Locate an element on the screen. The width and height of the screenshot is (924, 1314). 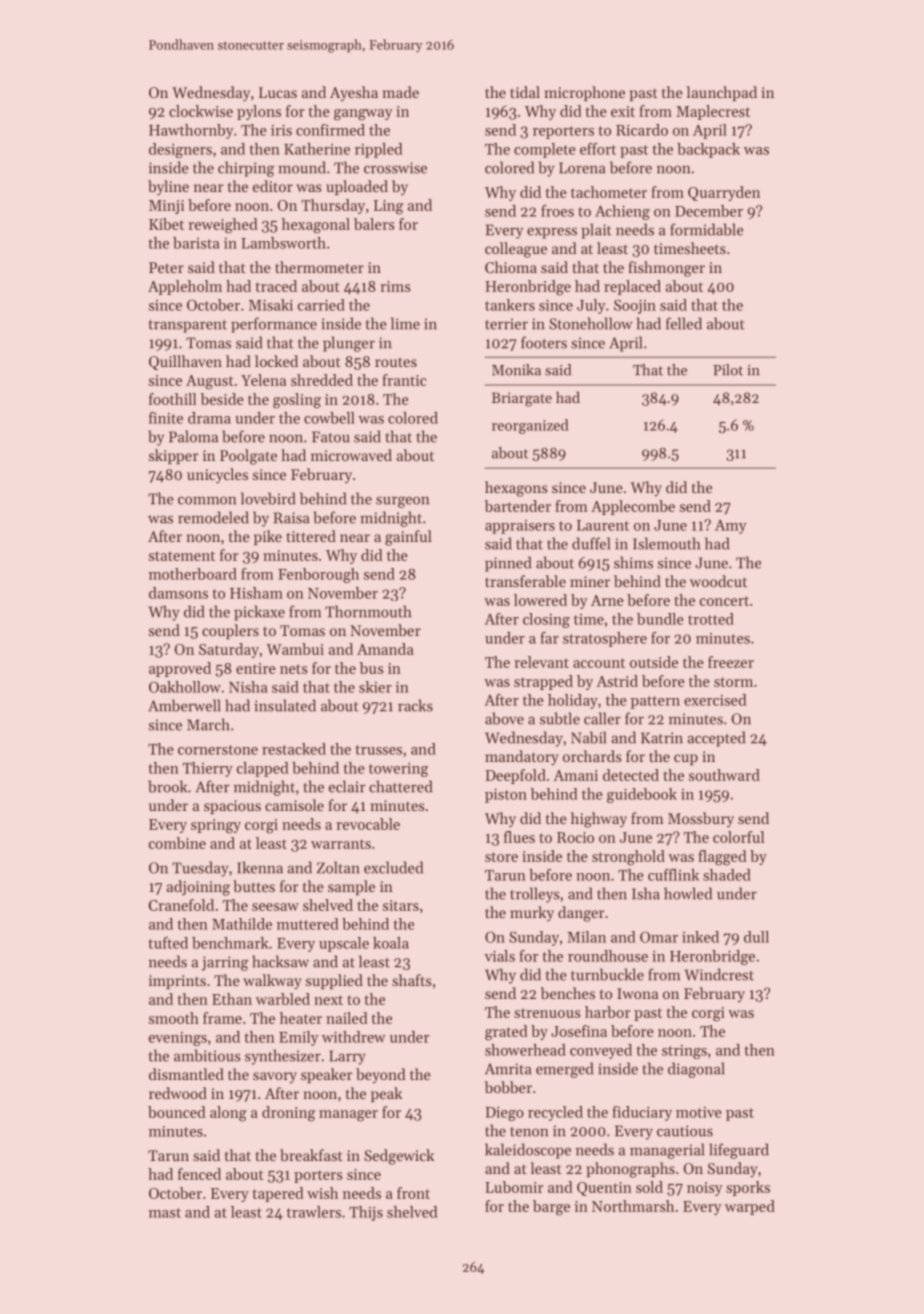
strings is located at coordinates (684, 1052).
